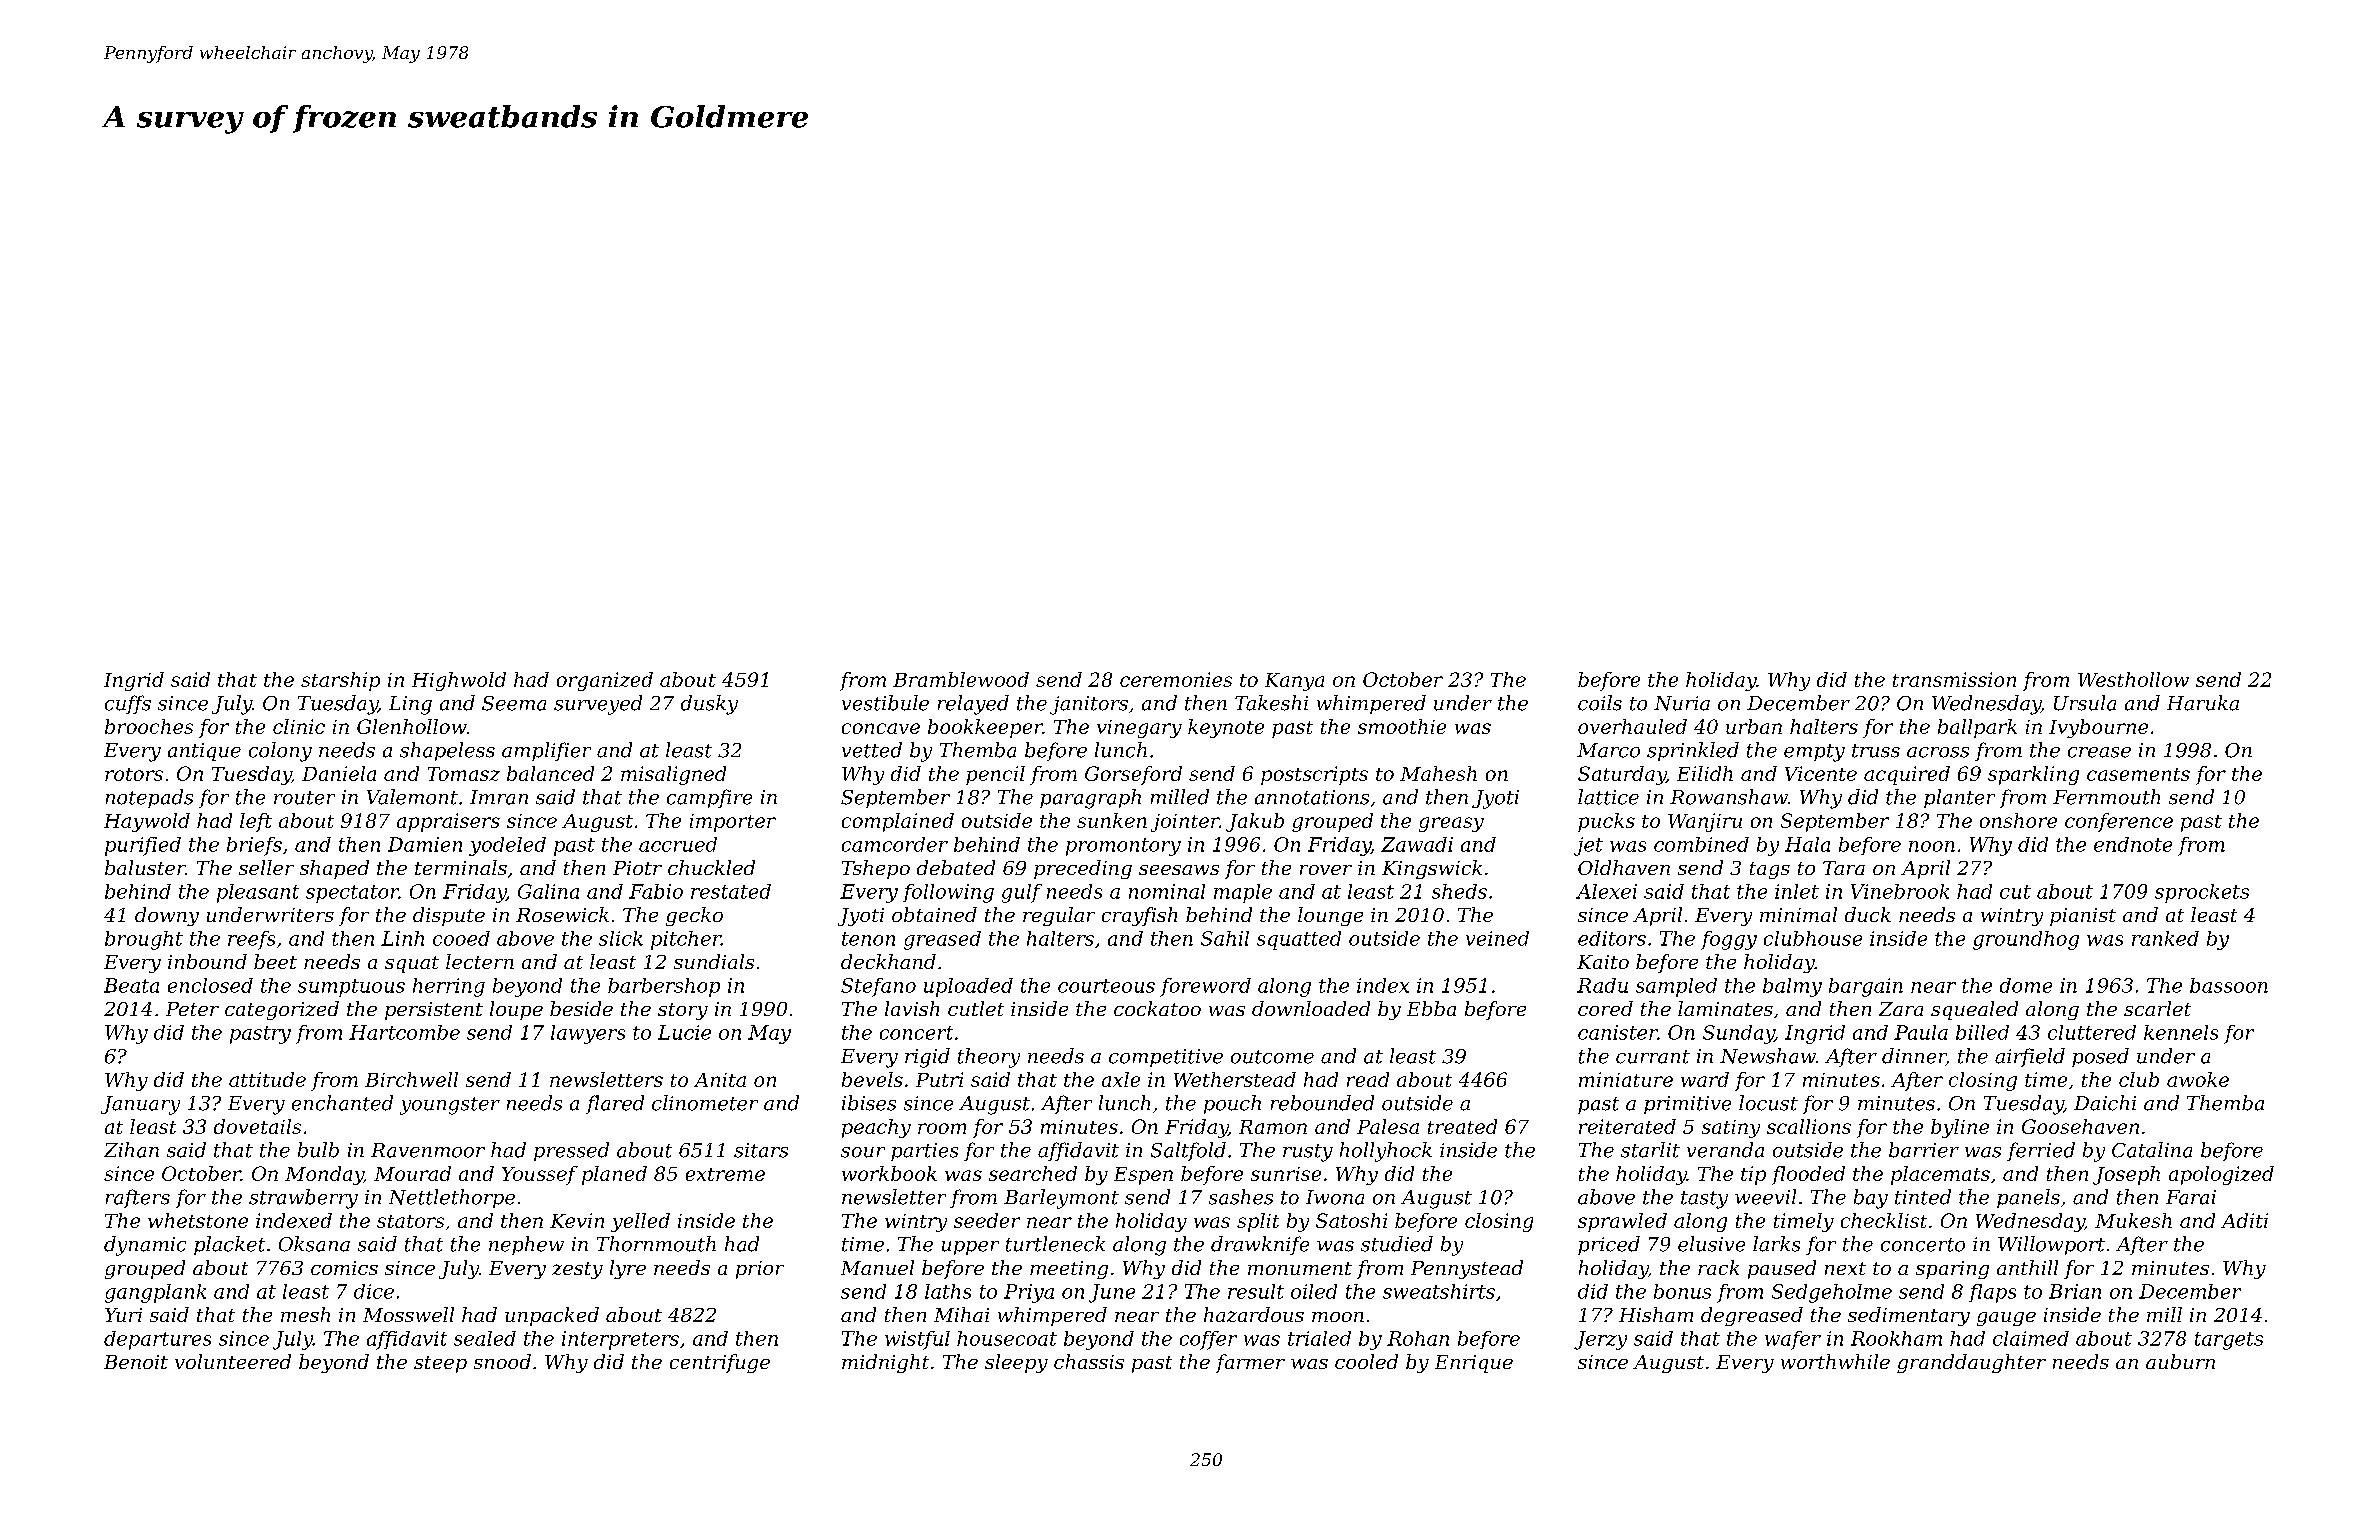  I want to click on relayed, so click(973, 705).
